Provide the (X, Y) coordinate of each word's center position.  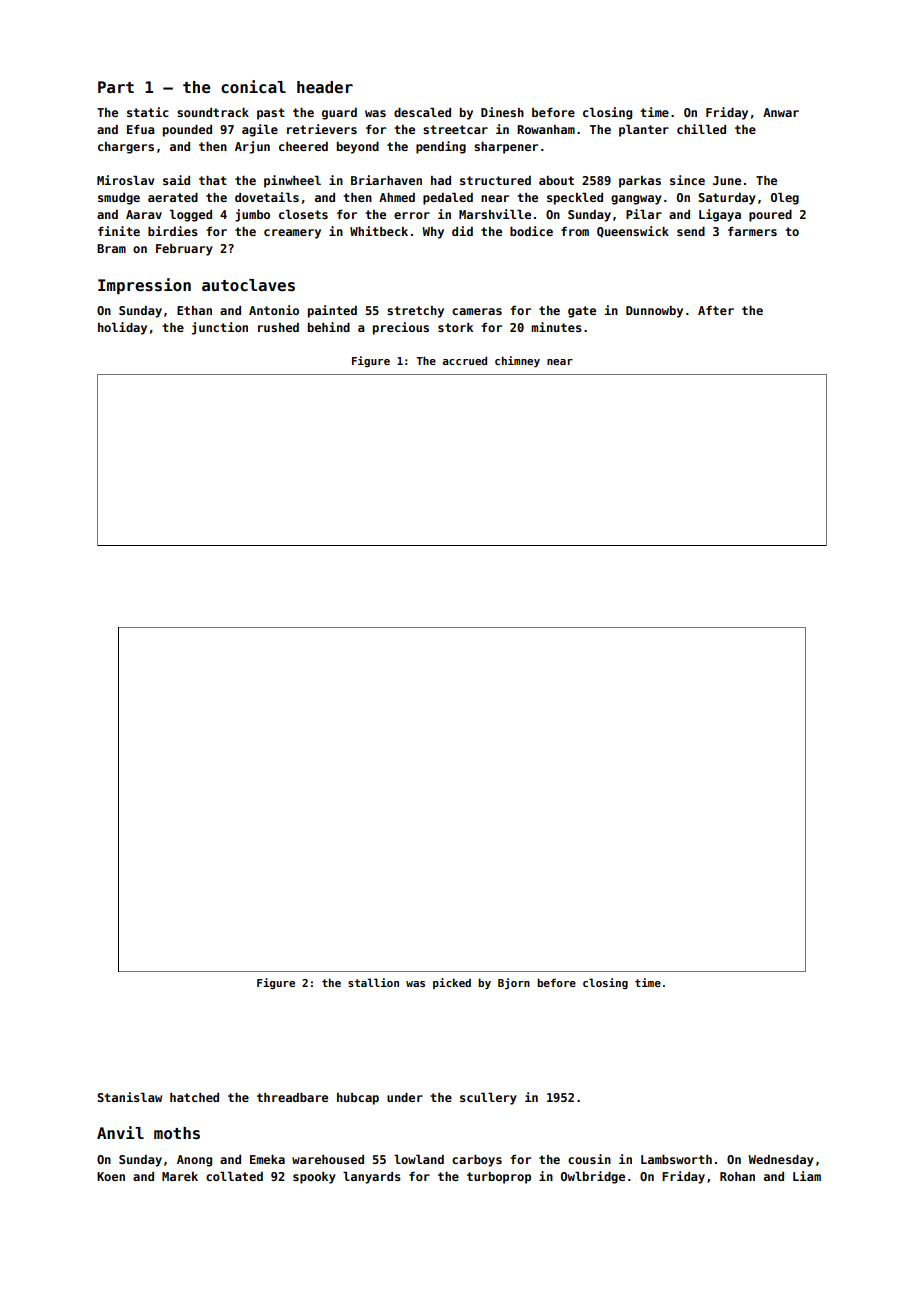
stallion (373, 982)
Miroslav (125, 180)
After (716, 310)
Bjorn (514, 983)
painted (332, 311)
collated (234, 1176)
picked (452, 983)
